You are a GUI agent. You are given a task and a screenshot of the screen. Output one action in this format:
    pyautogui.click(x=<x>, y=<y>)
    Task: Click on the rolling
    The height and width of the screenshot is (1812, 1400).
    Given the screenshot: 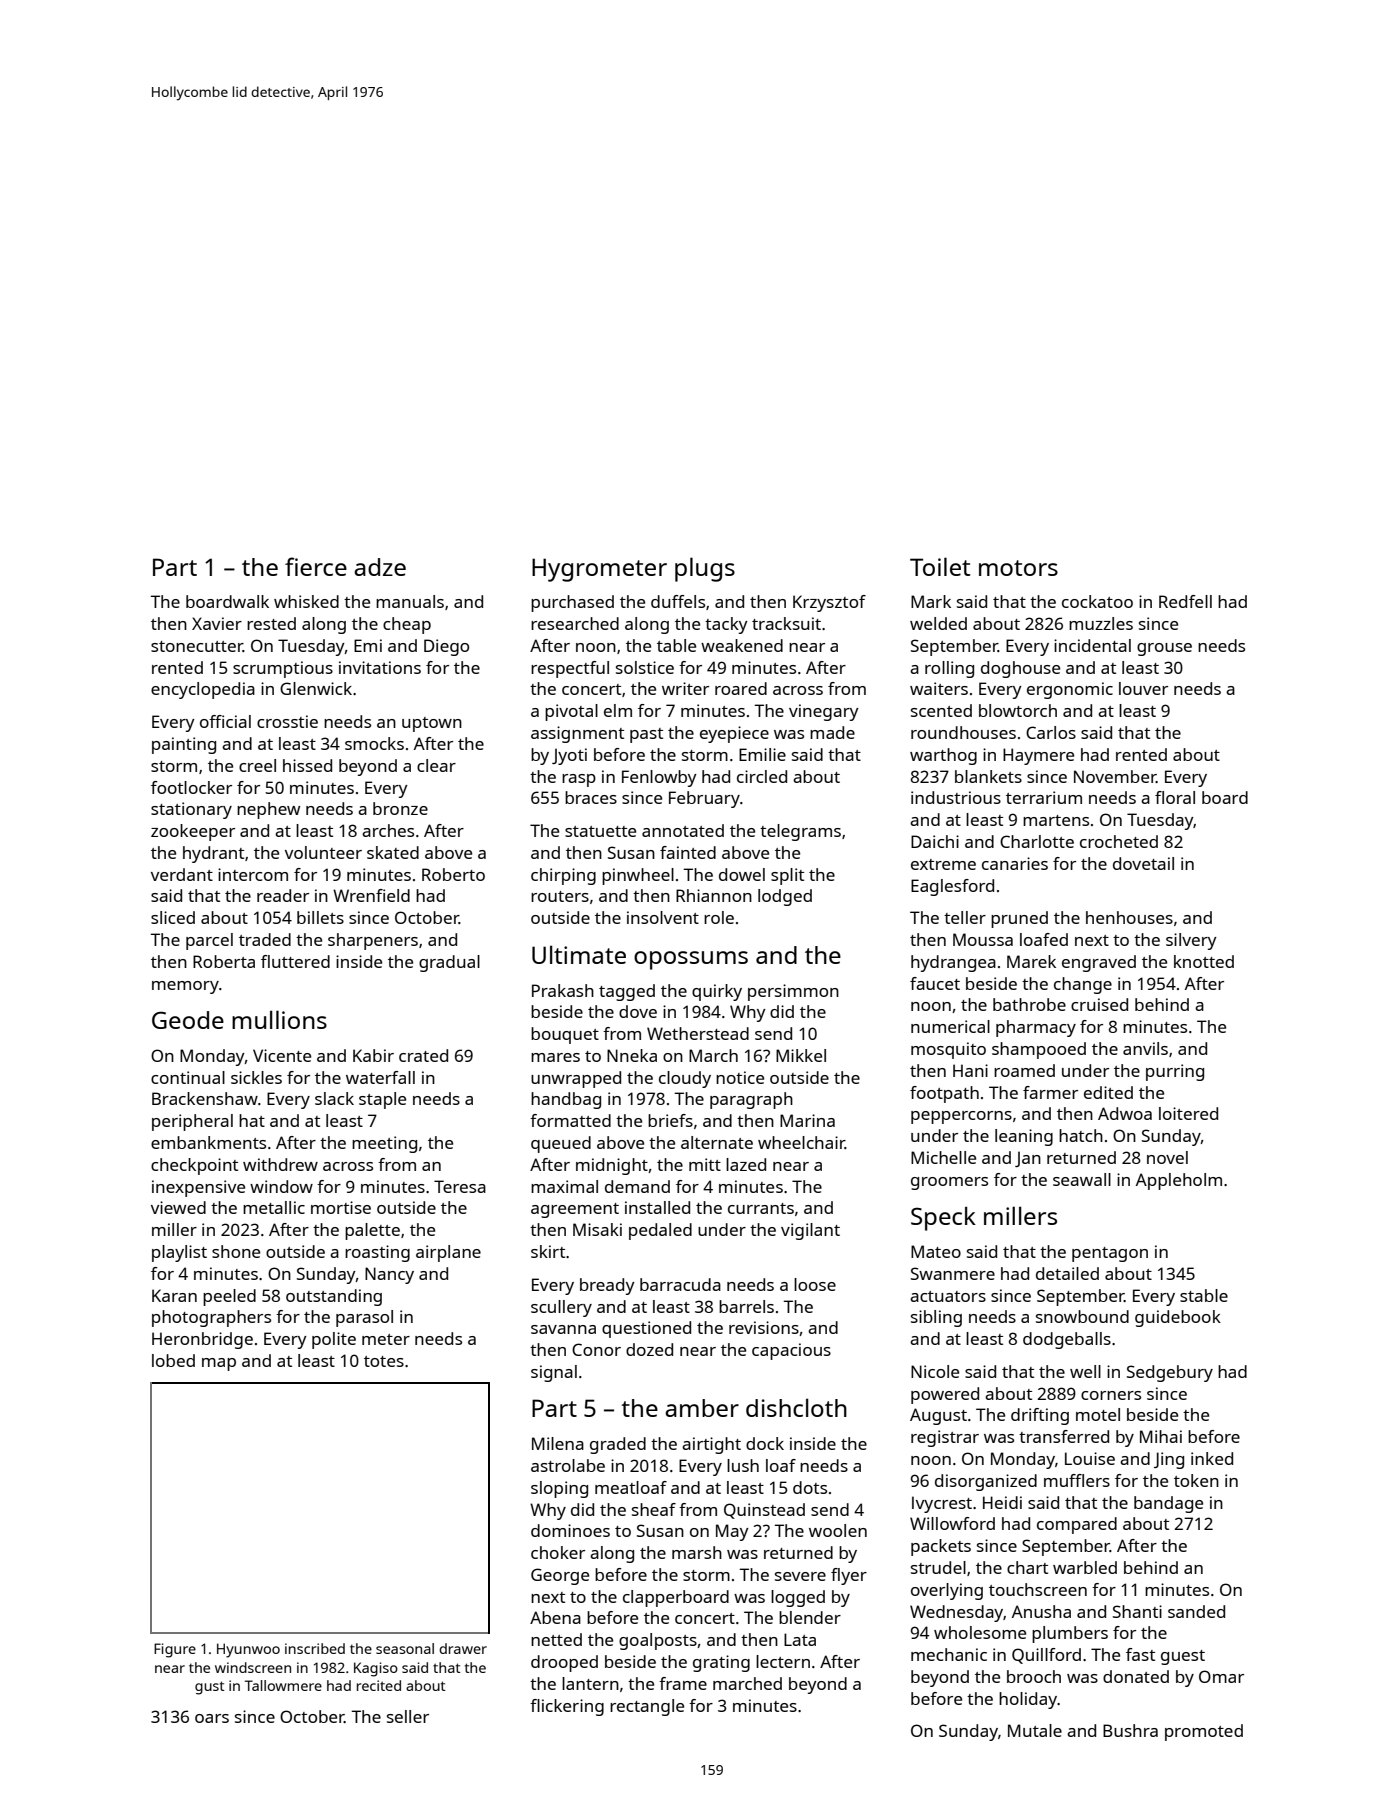 What is the action you would take?
    pyautogui.click(x=949, y=669)
